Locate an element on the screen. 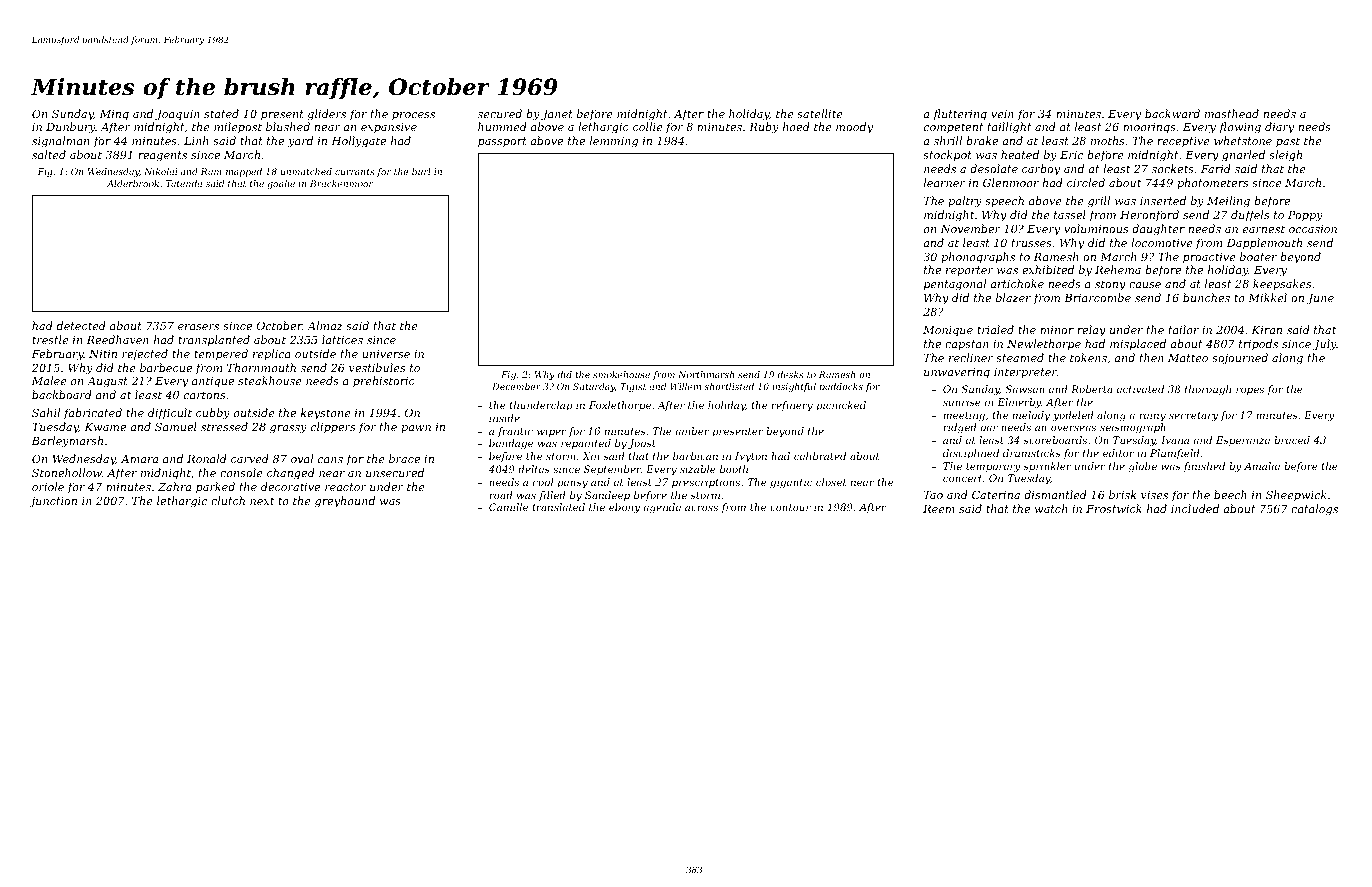 This screenshot has height=887, width=1372. Joost is located at coordinates (642, 444).
